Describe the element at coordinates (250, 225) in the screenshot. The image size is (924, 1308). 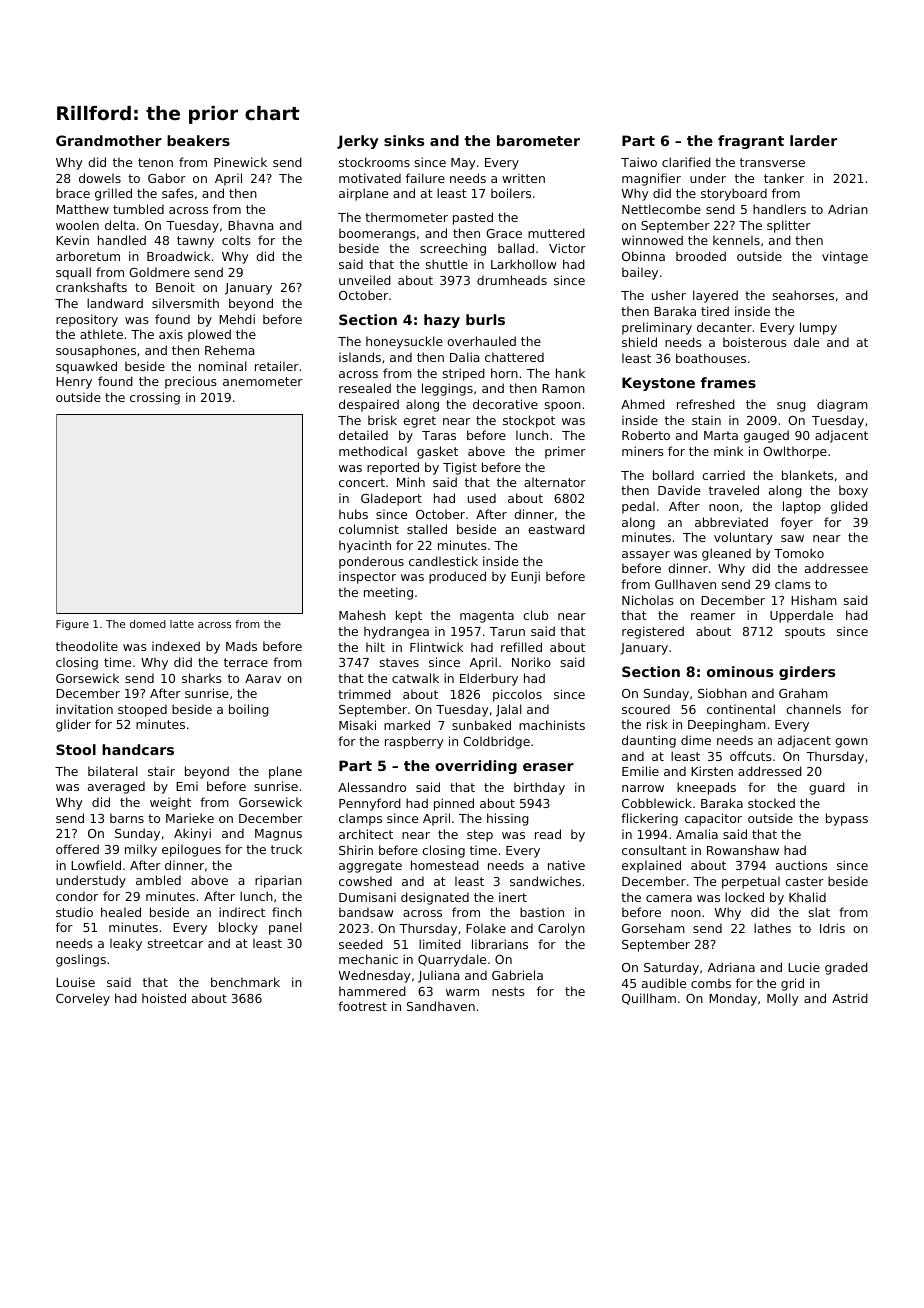
I see `Bhavna` at that location.
